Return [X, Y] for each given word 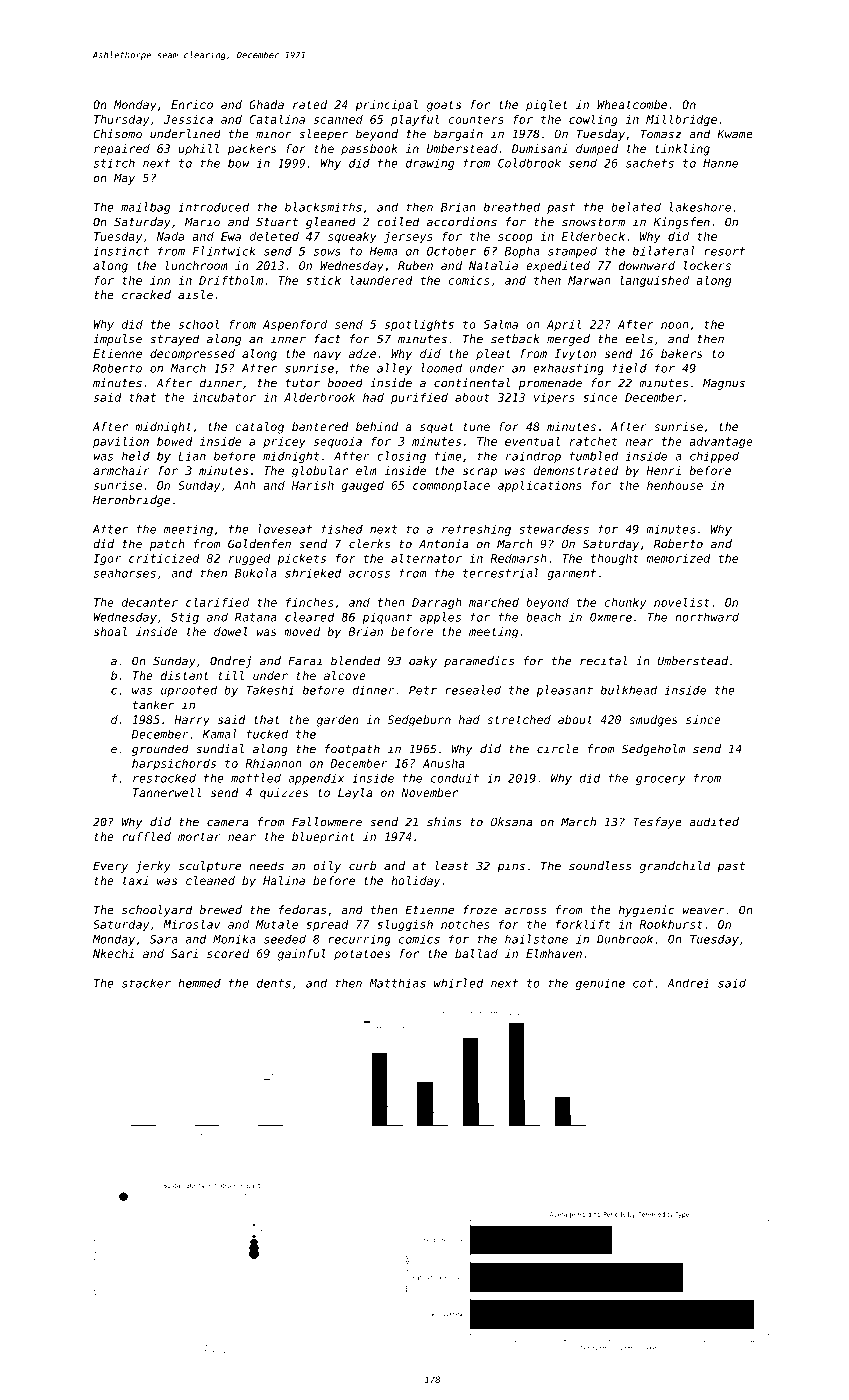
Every [110, 867]
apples [440, 618]
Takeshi [270, 690]
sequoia [338, 442]
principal [386, 106]
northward [707, 617]
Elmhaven [554, 953]
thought [615, 560]
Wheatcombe [632, 104]
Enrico [192, 104]
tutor [303, 383]
